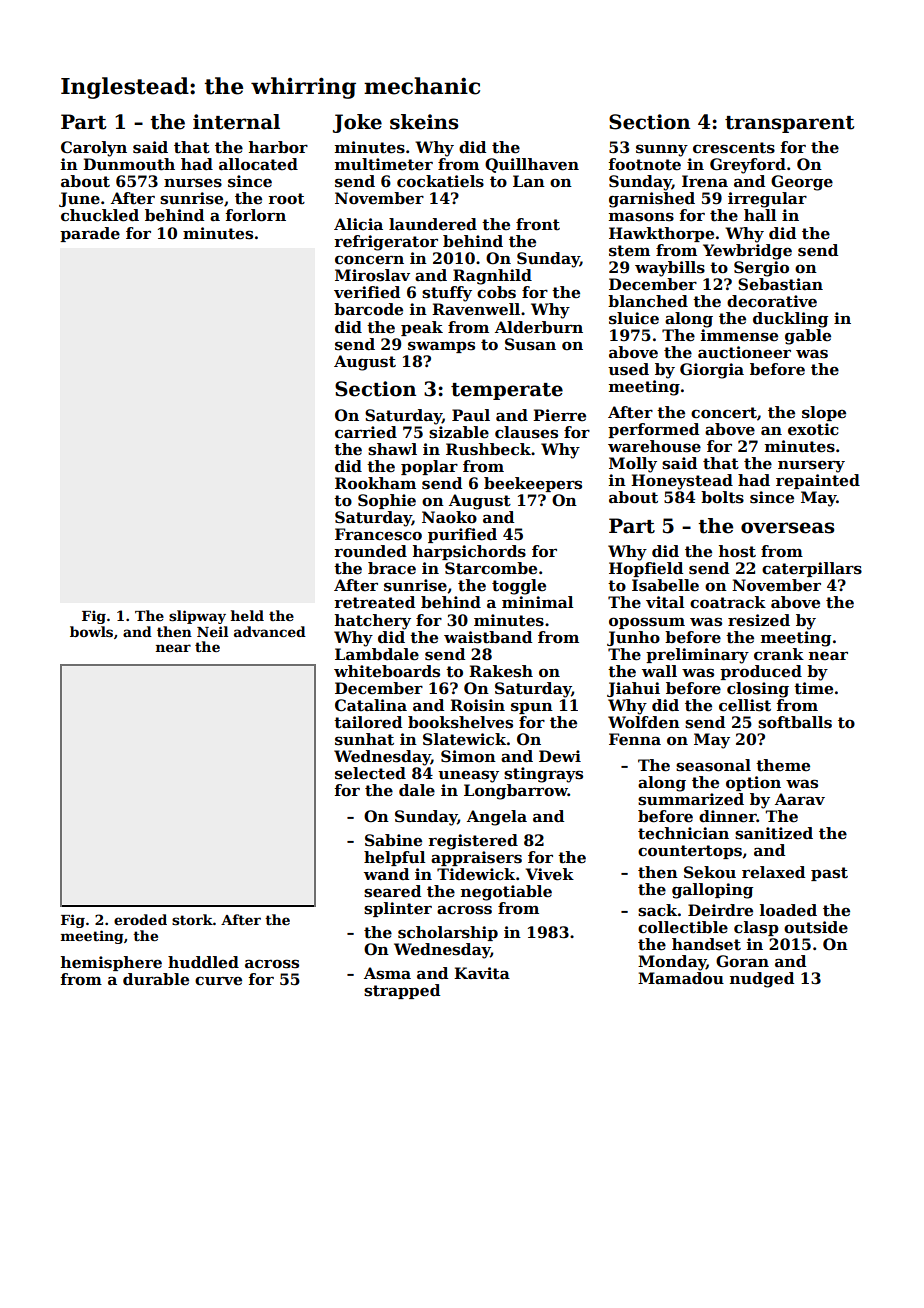 The width and height of the screenshot is (924, 1308). Describe the element at coordinates (364, 739) in the screenshot. I see `sunhat` at that location.
